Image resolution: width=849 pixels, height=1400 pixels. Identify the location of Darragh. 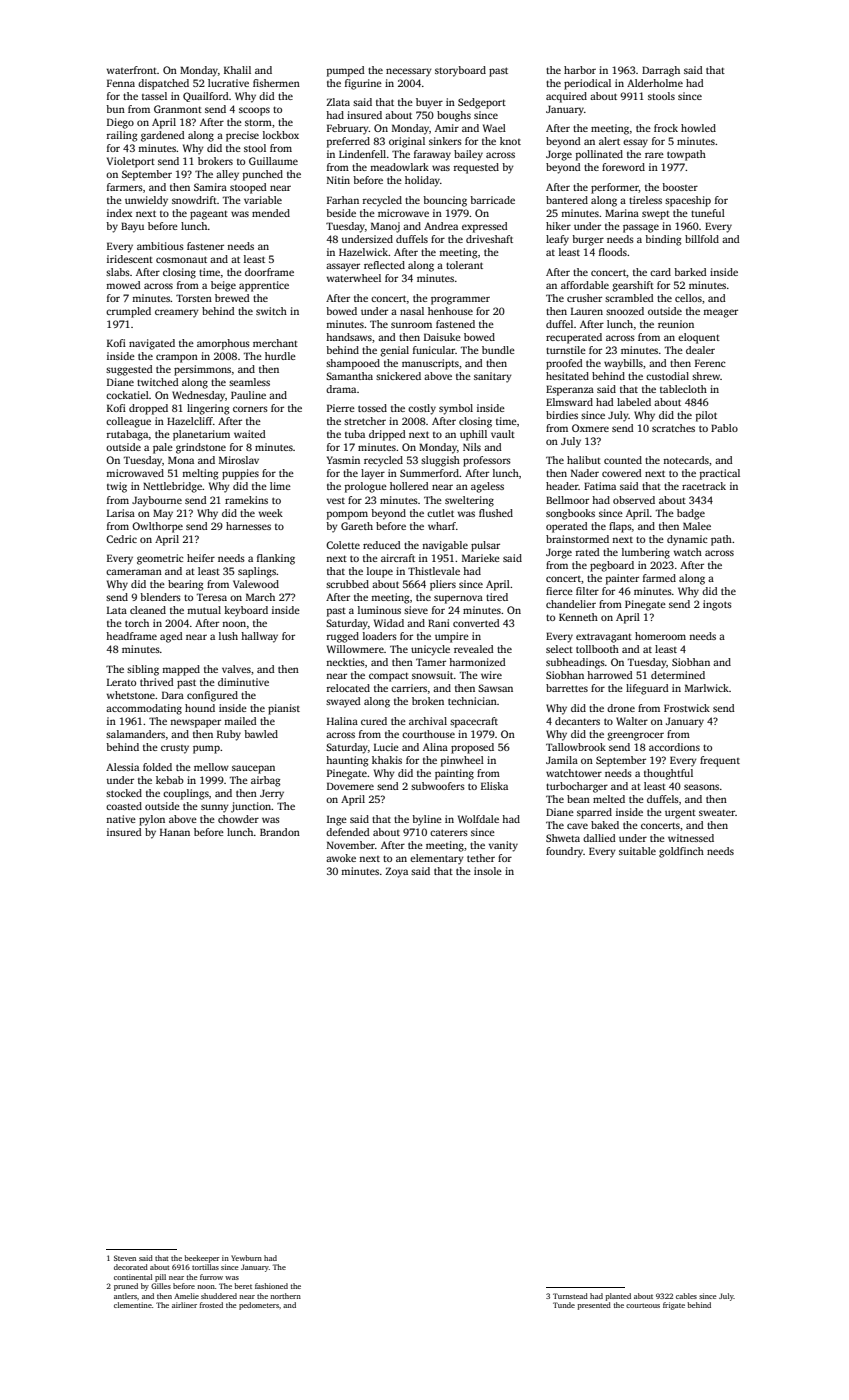
(661, 71).
